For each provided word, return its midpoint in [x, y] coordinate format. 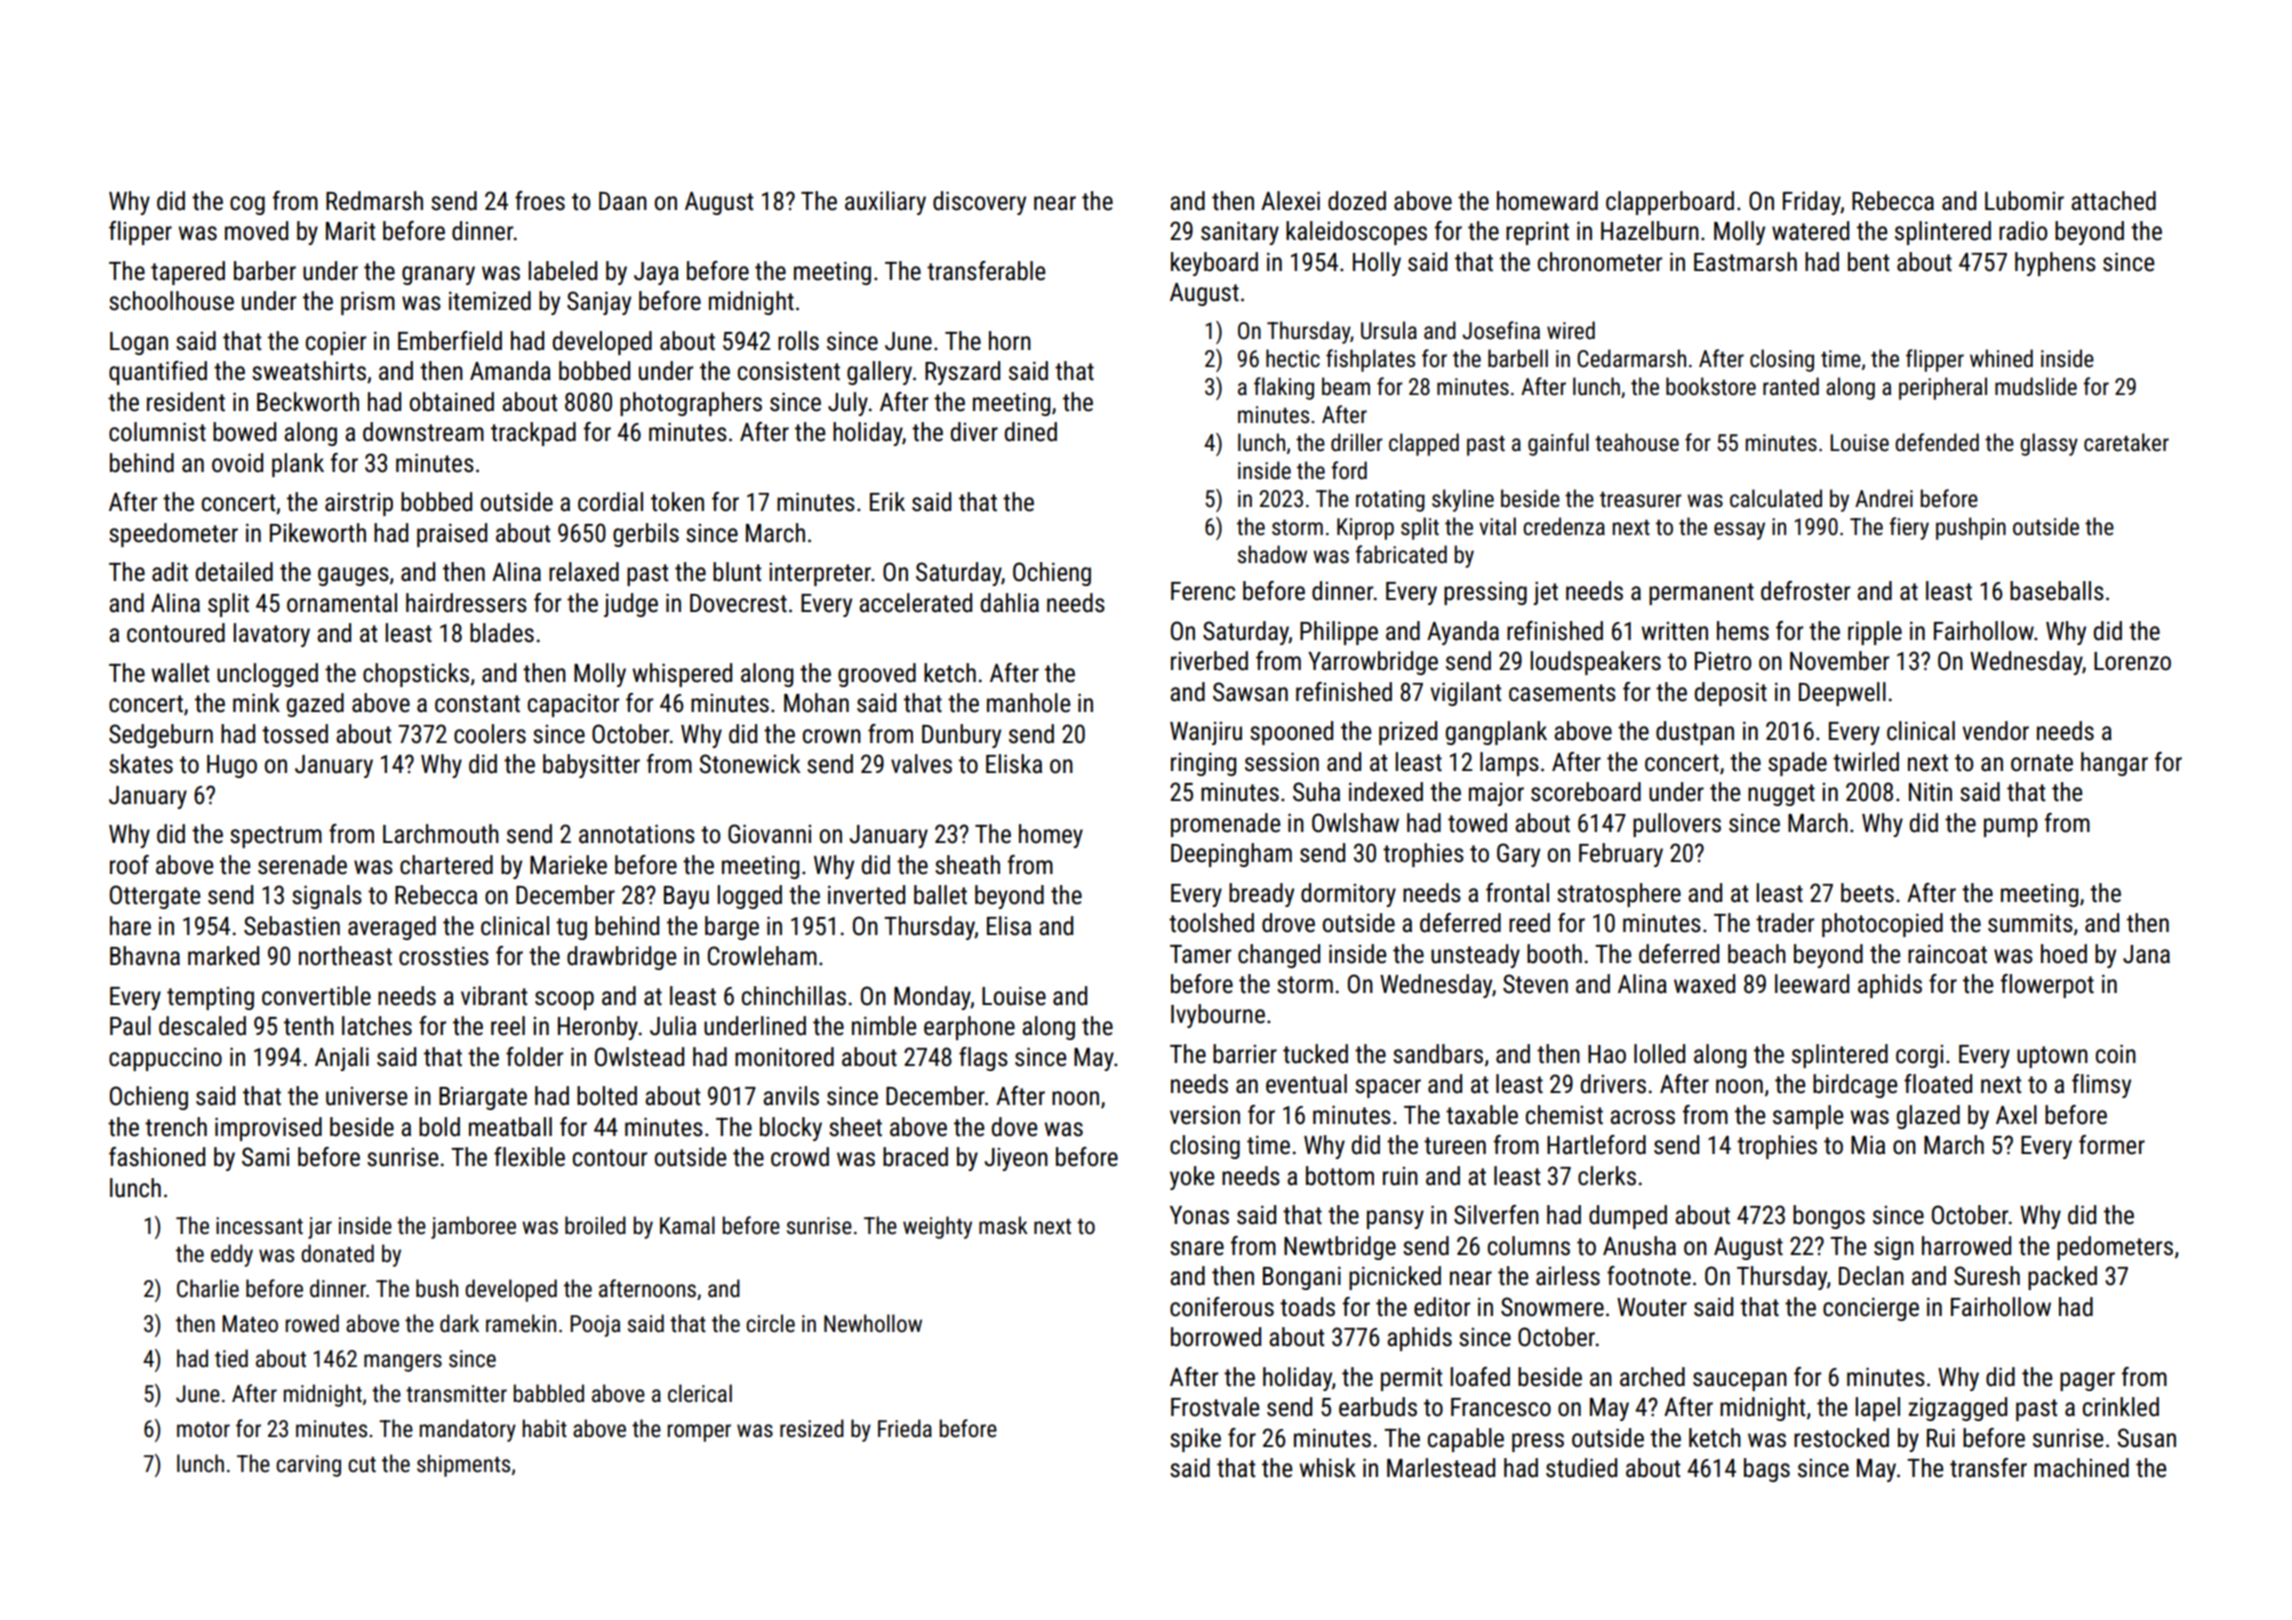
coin [2116, 1054]
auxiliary [885, 203]
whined [2001, 358]
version [1205, 1115]
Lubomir [2024, 201]
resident [186, 402]
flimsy [2101, 1086]
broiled [595, 1225]
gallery [879, 373]
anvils [791, 1096]
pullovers [1677, 825]
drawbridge [621, 958]
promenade [1225, 825]
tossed [295, 734]
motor [203, 1430]
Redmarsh [374, 201]
